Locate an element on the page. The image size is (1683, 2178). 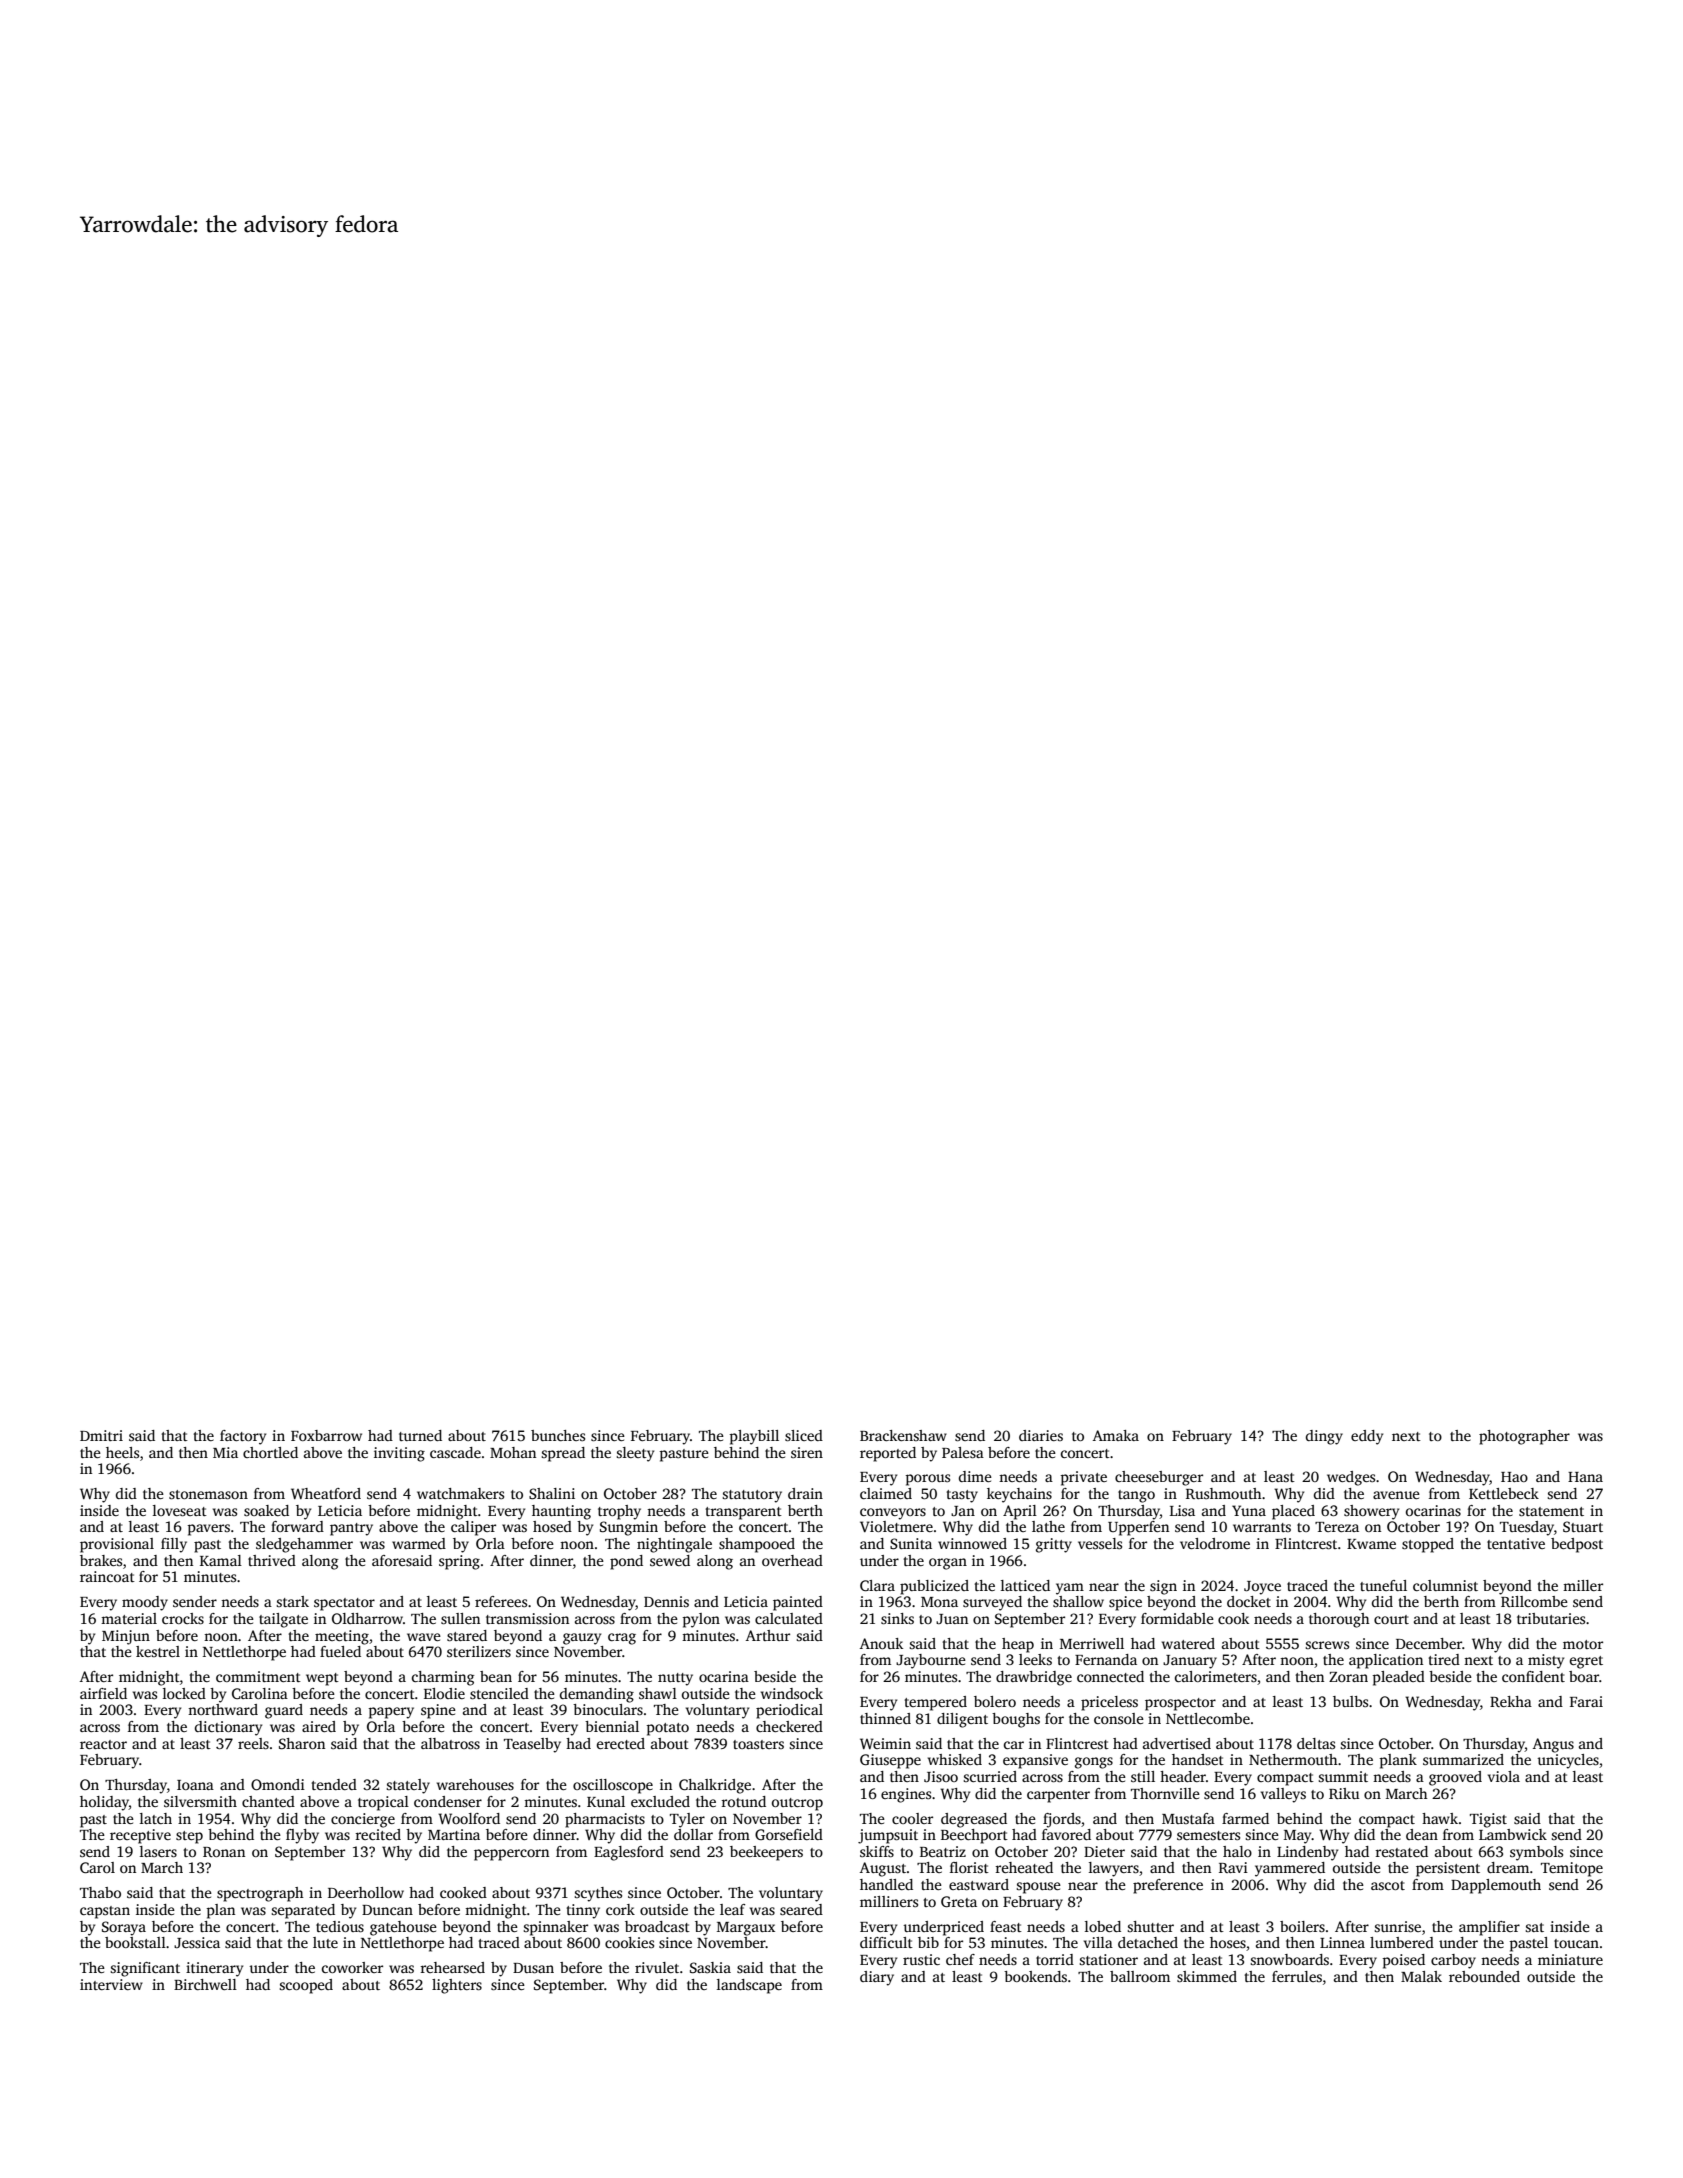
ferrules is located at coordinates (1297, 1976).
